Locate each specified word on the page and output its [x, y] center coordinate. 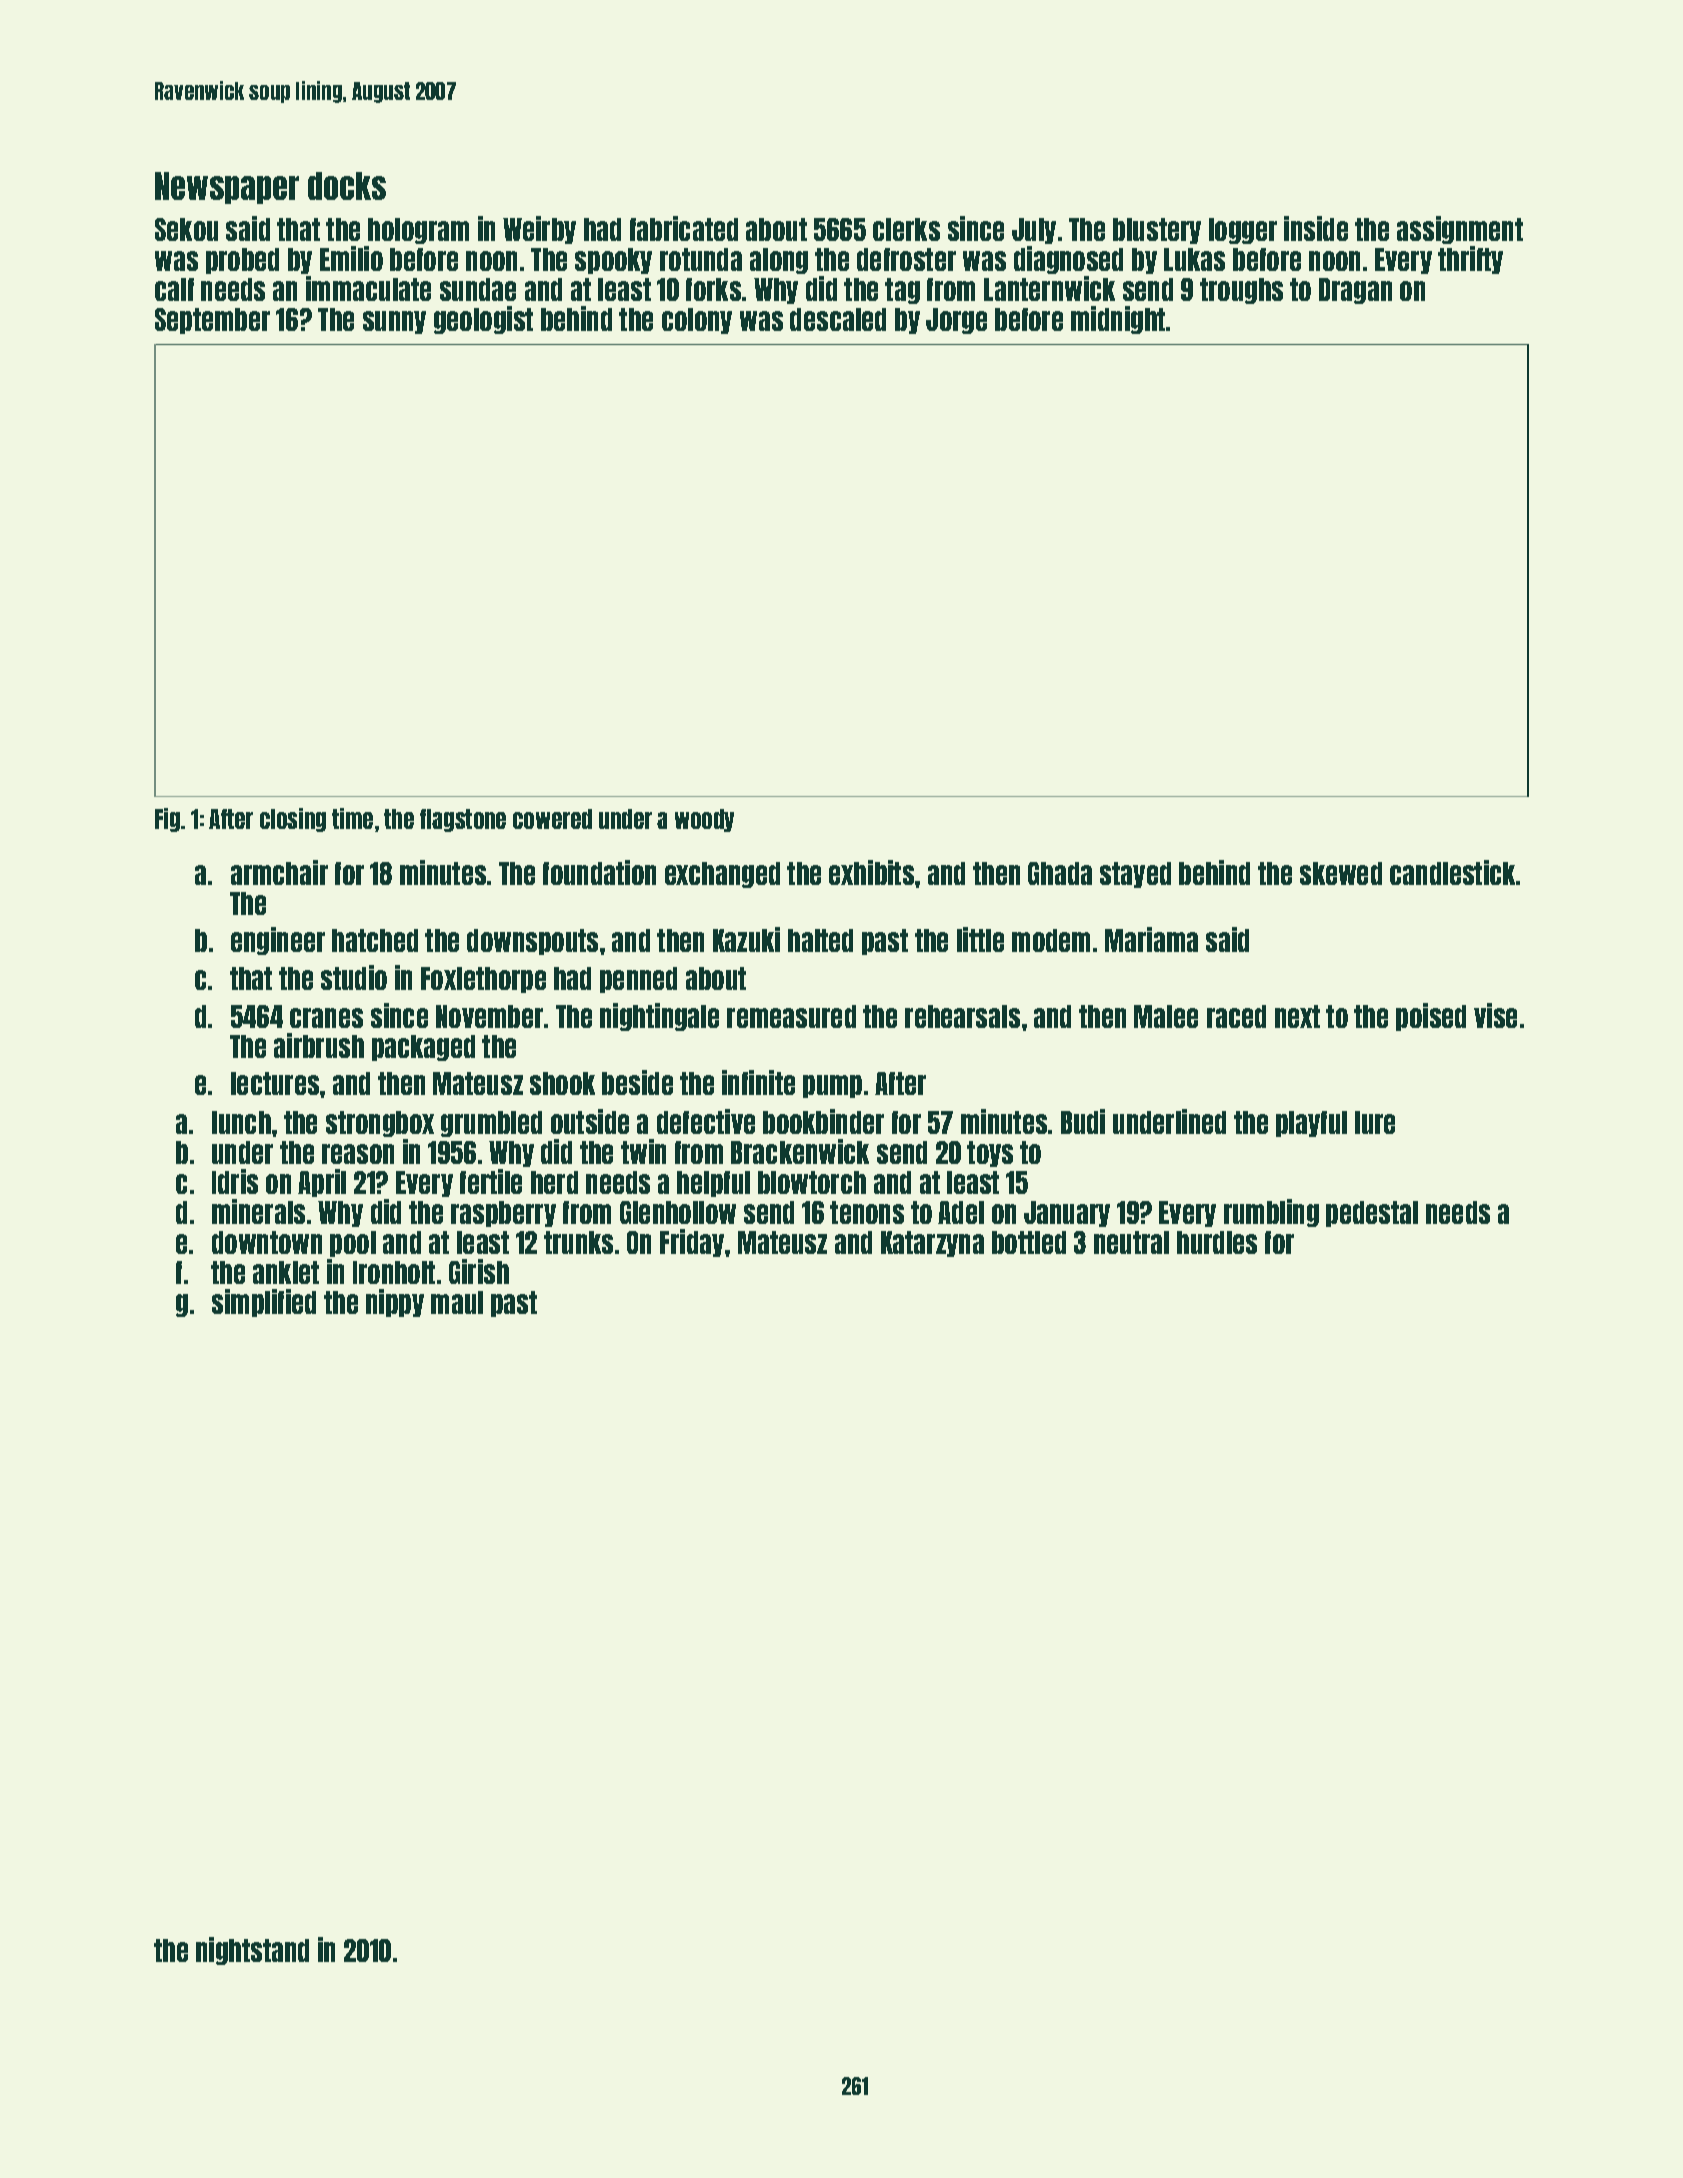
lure [1375, 1122]
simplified [264, 1303]
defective [706, 1121]
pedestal [1372, 1214]
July [1034, 231]
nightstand [252, 1951]
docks [347, 186]
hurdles [1217, 1242]
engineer [278, 941]
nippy [395, 1303]
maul [457, 1302]
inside [1316, 228]
